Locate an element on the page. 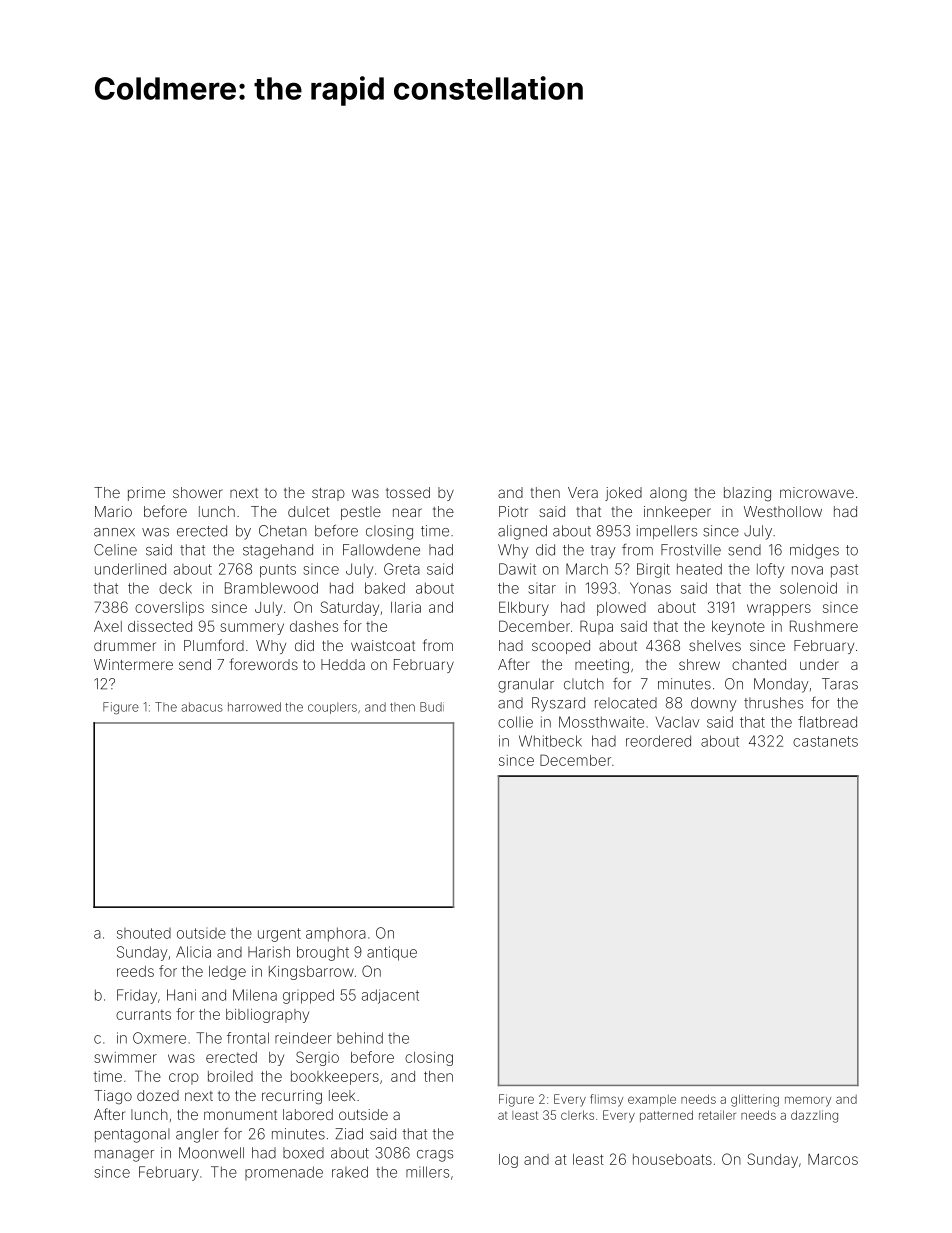 Image resolution: width=952 pixels, height=1233 pixels. prime is located at coordinates (146, 494).
